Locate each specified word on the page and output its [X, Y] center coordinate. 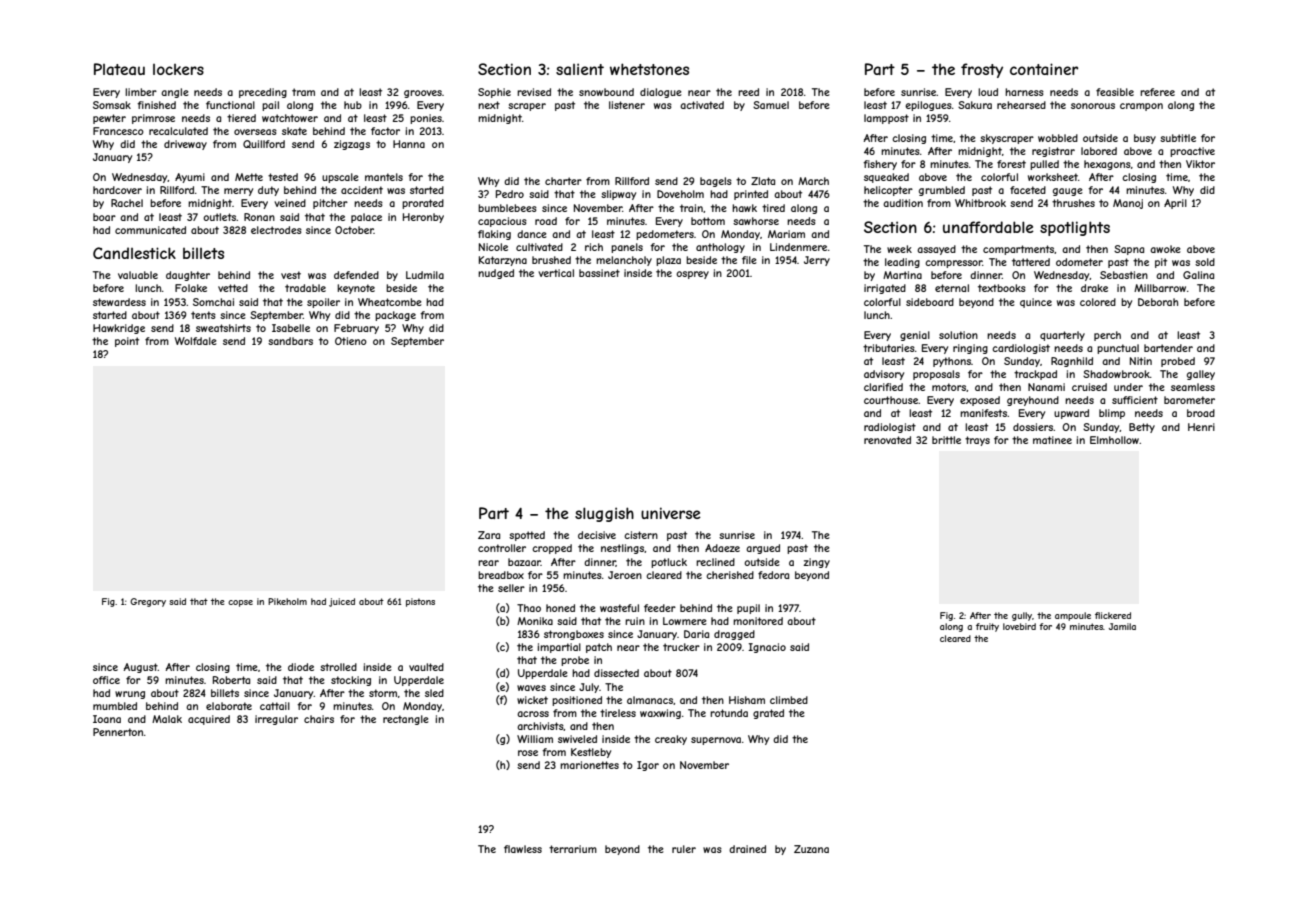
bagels [716, 182]
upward [1071, 414]
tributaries [889, 348]
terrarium [573, 849]
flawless [523, 849]
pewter [109, 119]
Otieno [351, 341]
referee [1157, 92]
